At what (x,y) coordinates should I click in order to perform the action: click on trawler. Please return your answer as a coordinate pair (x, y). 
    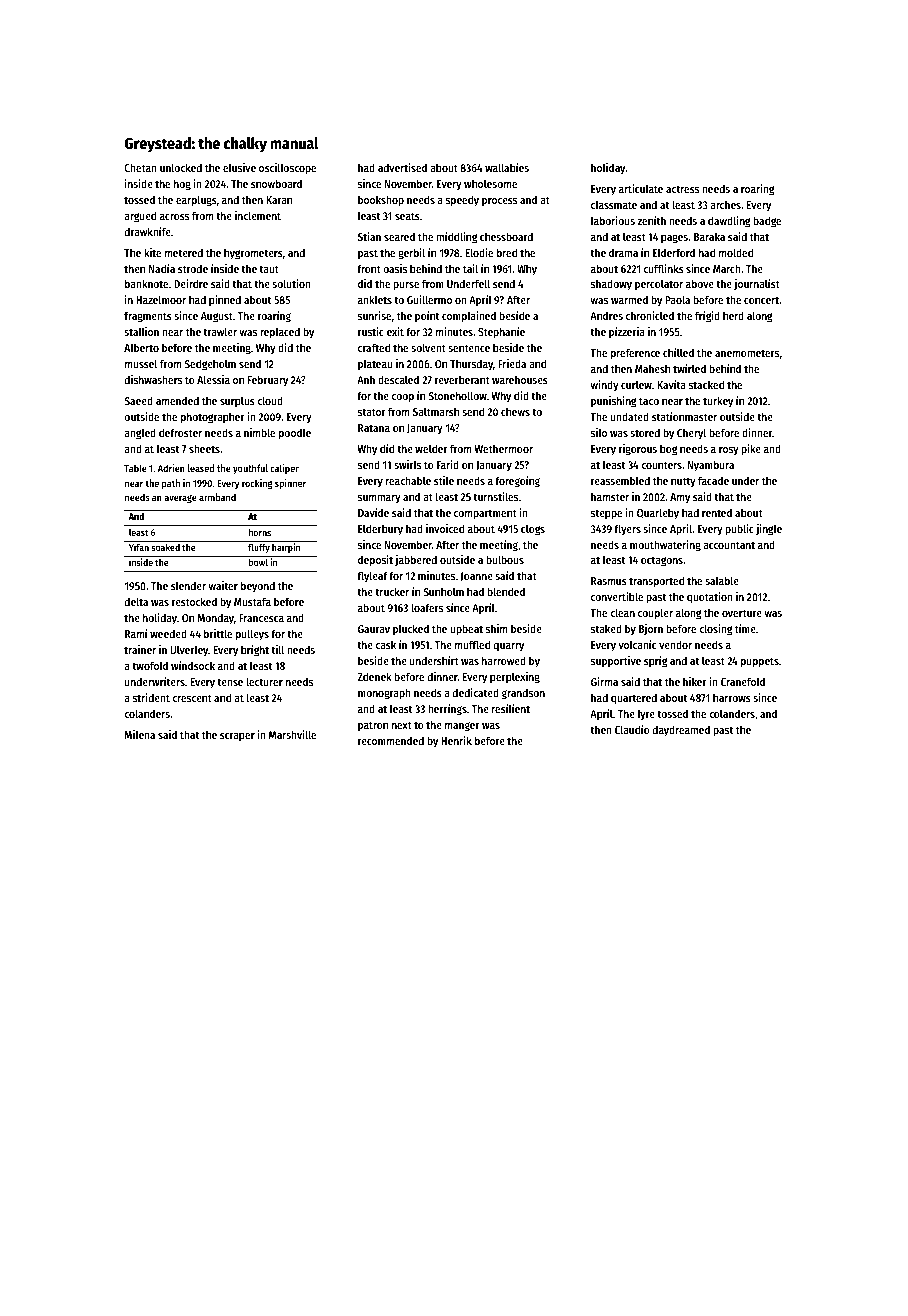
    Looking at the image, I should click on (220, 331).
